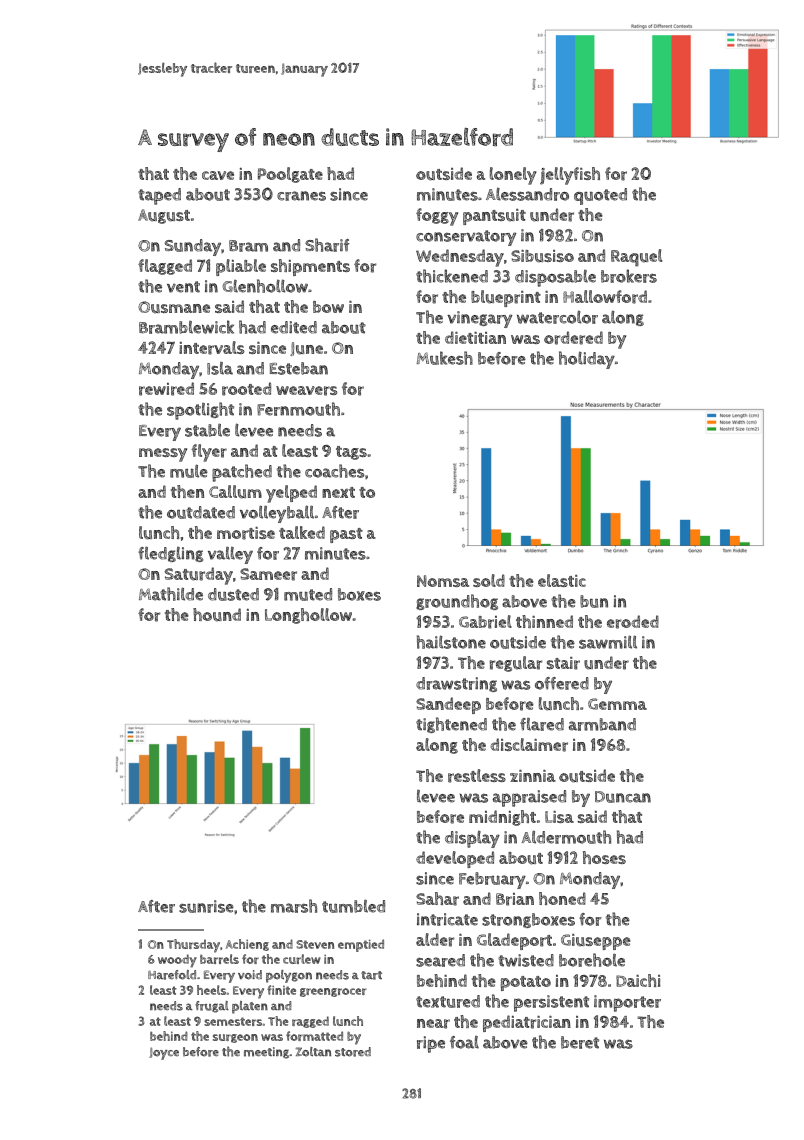 Image resolution: width=804 pixels, height=1140 pixels. What do you see at coordinates (265, 286) in the image?
I see `Glenhollow` at bounding box center [265, 286].
